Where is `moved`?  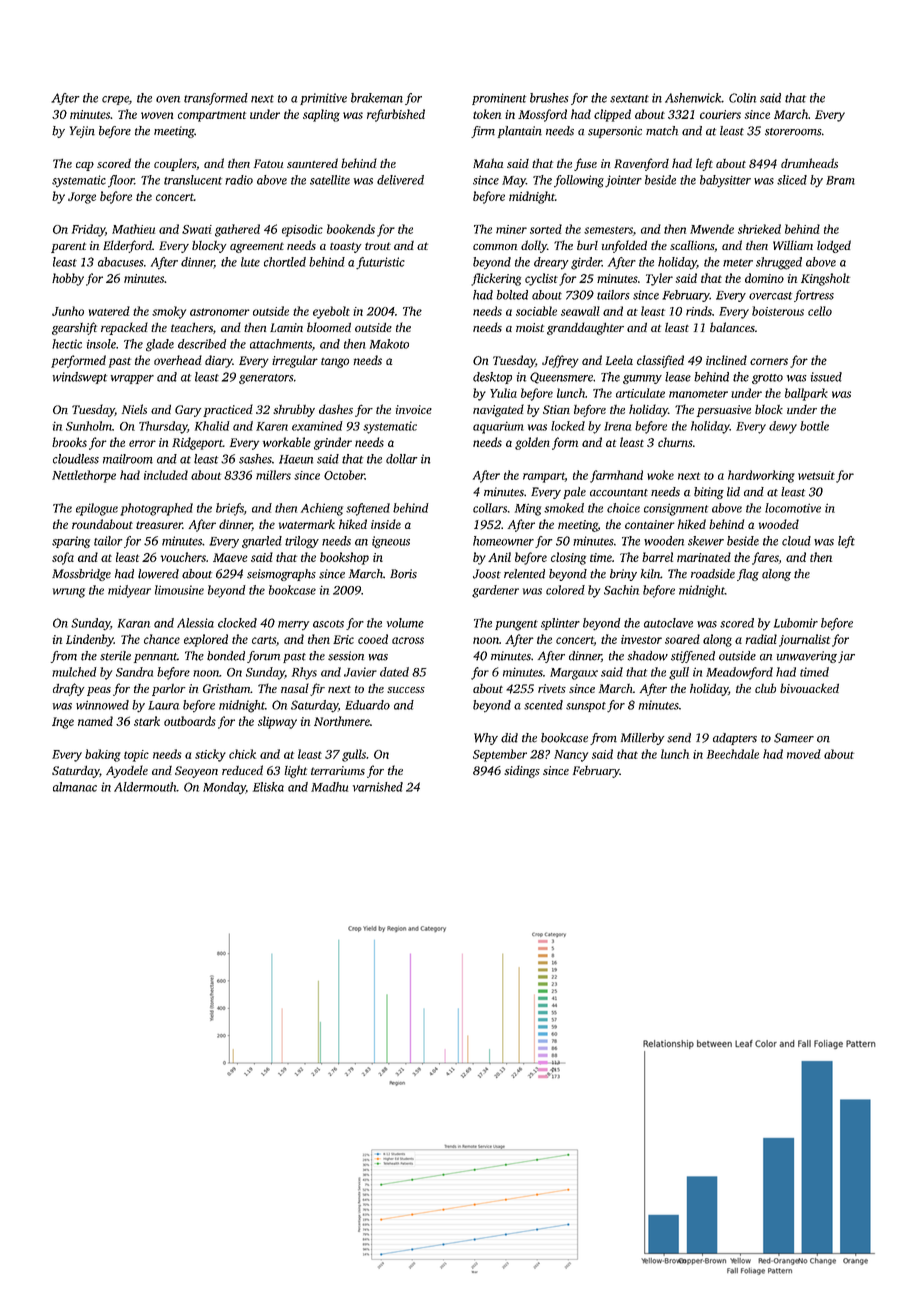 moved is located at coordinates (804, 754).
